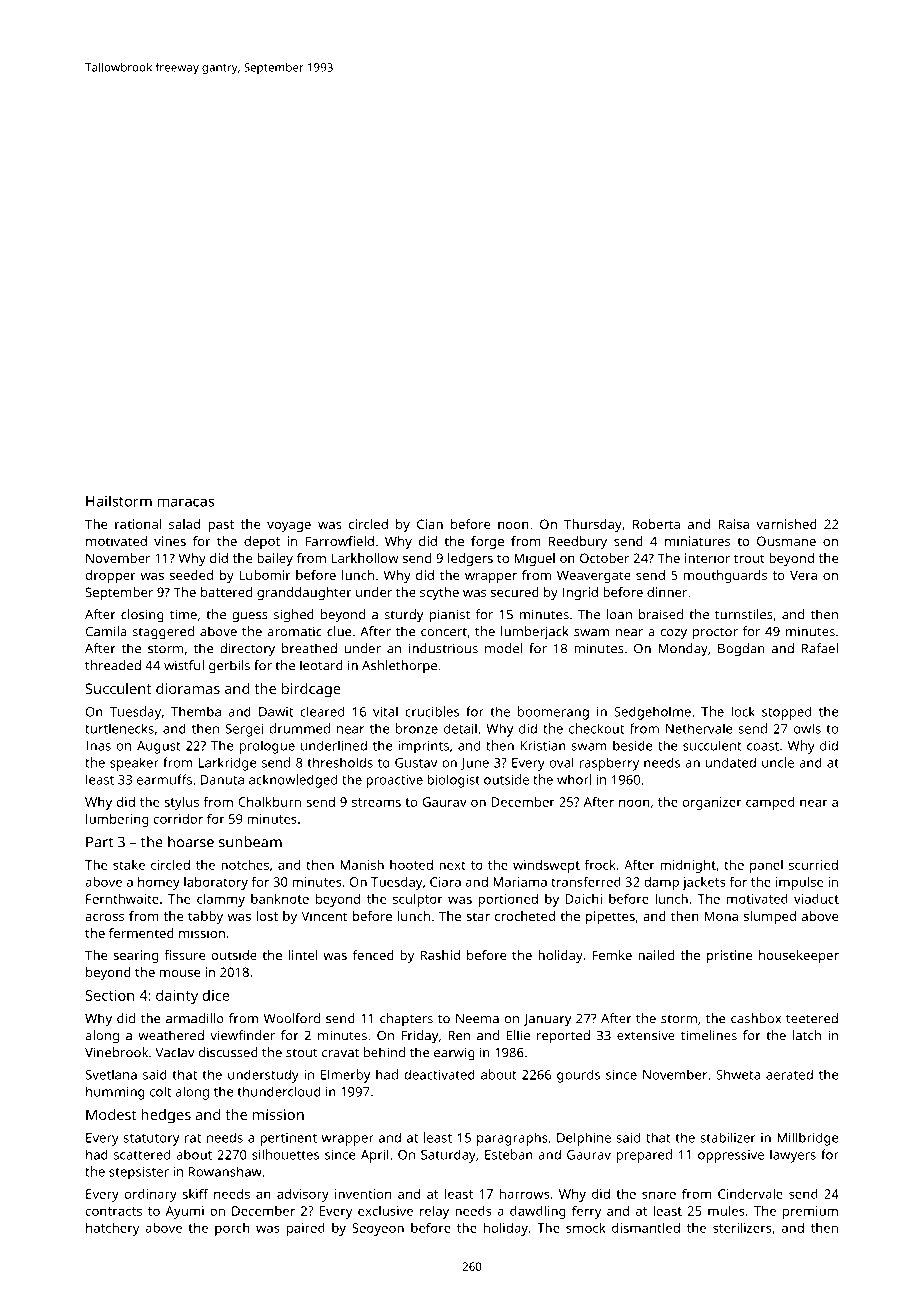 The width and height of the image is (924, 1308). What do you see at coordinates (177, 996) in the image?
I see `dainty` at bounding box center [177, 996].
